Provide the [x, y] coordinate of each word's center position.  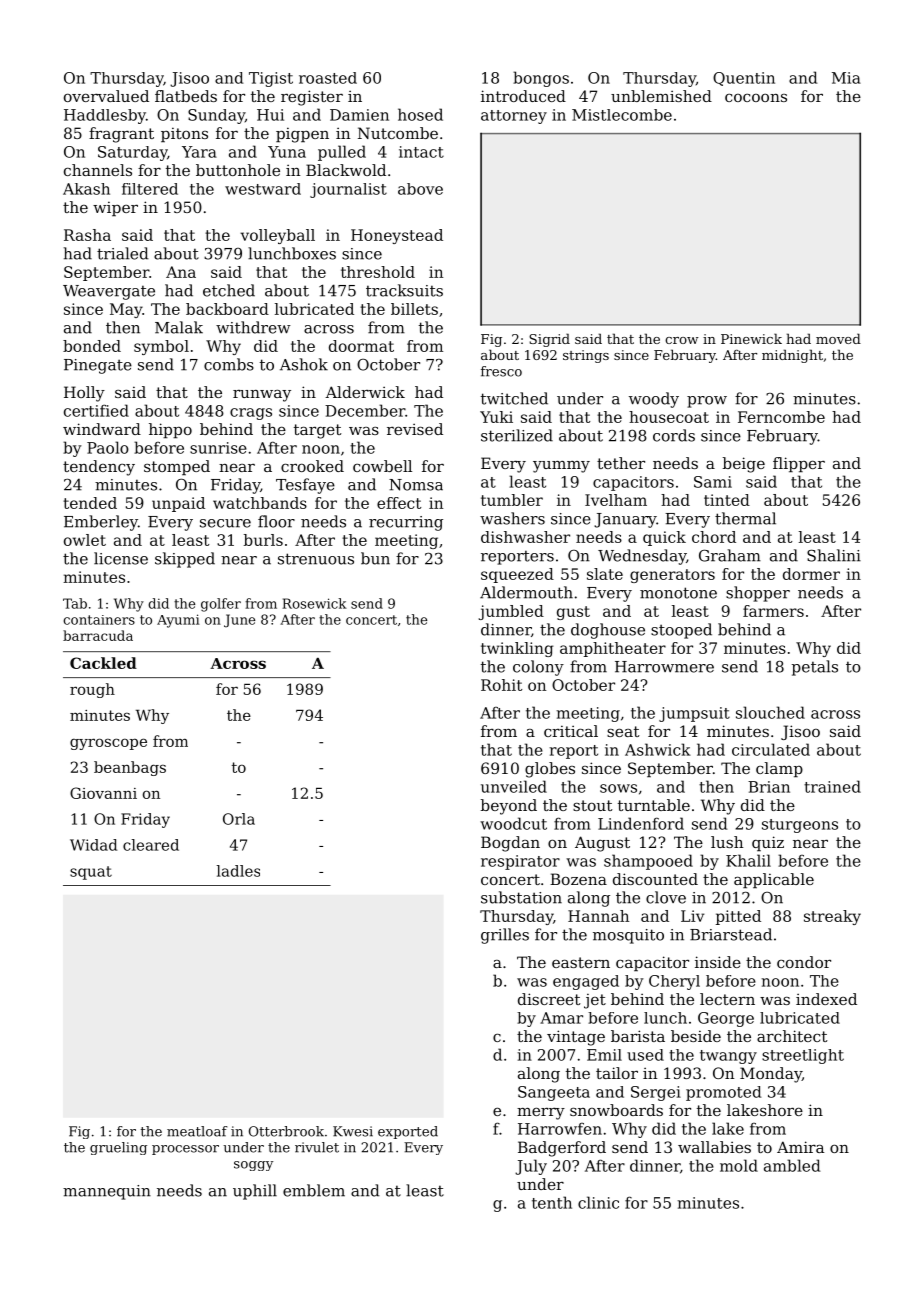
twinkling [517, 649]
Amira [800, 1147]
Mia [846, 78]
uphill [255, 1192]
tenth [552, 1202]
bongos [541, 79]
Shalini [834, 555]
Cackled [103, 663]
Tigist [271, 79]
